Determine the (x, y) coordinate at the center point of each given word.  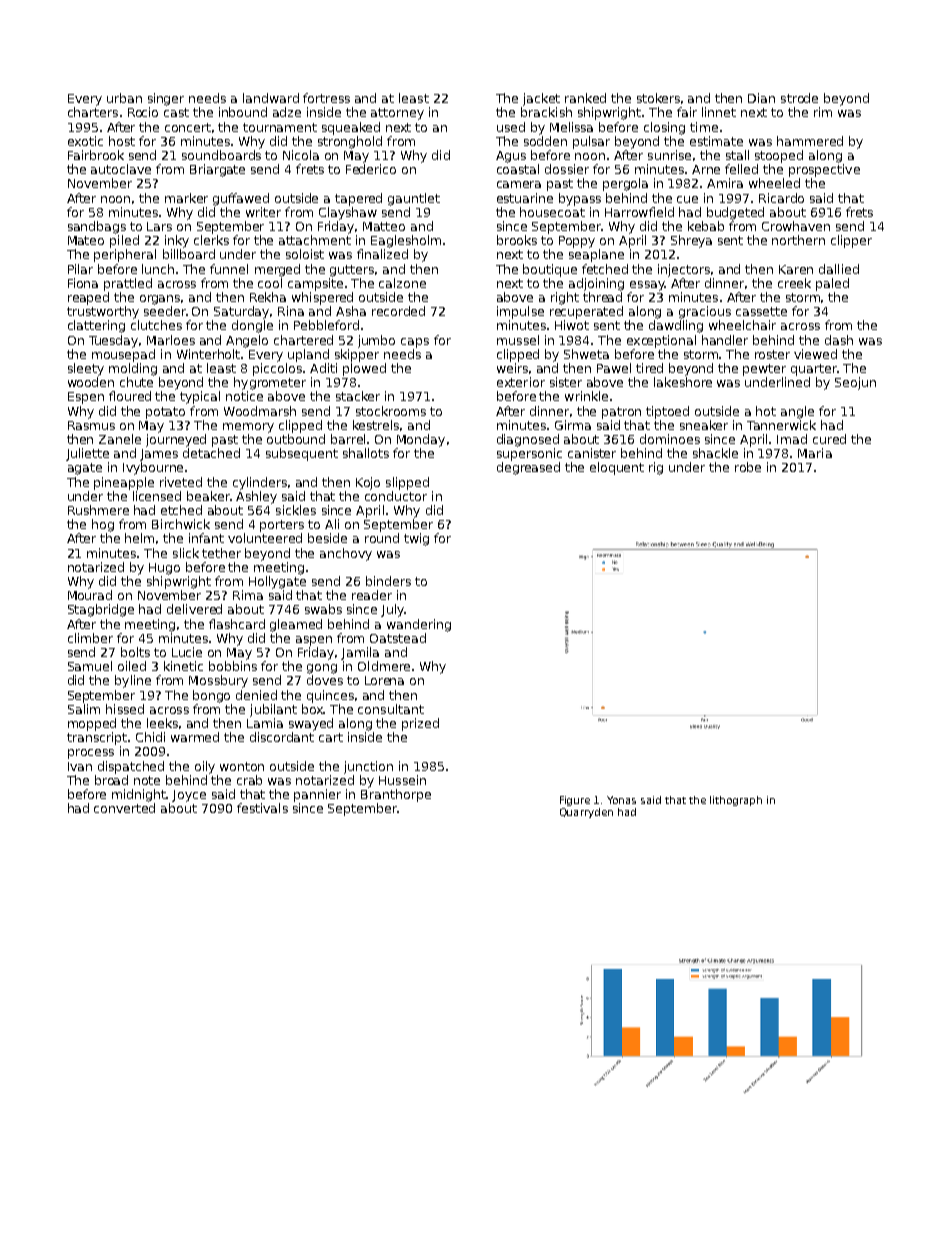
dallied (839, 269)
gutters (352, 271)
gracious (705, 312)
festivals (262, 808)
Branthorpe (396, 795)
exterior (521, 382)
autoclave (121, 169)
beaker (208, 496)
